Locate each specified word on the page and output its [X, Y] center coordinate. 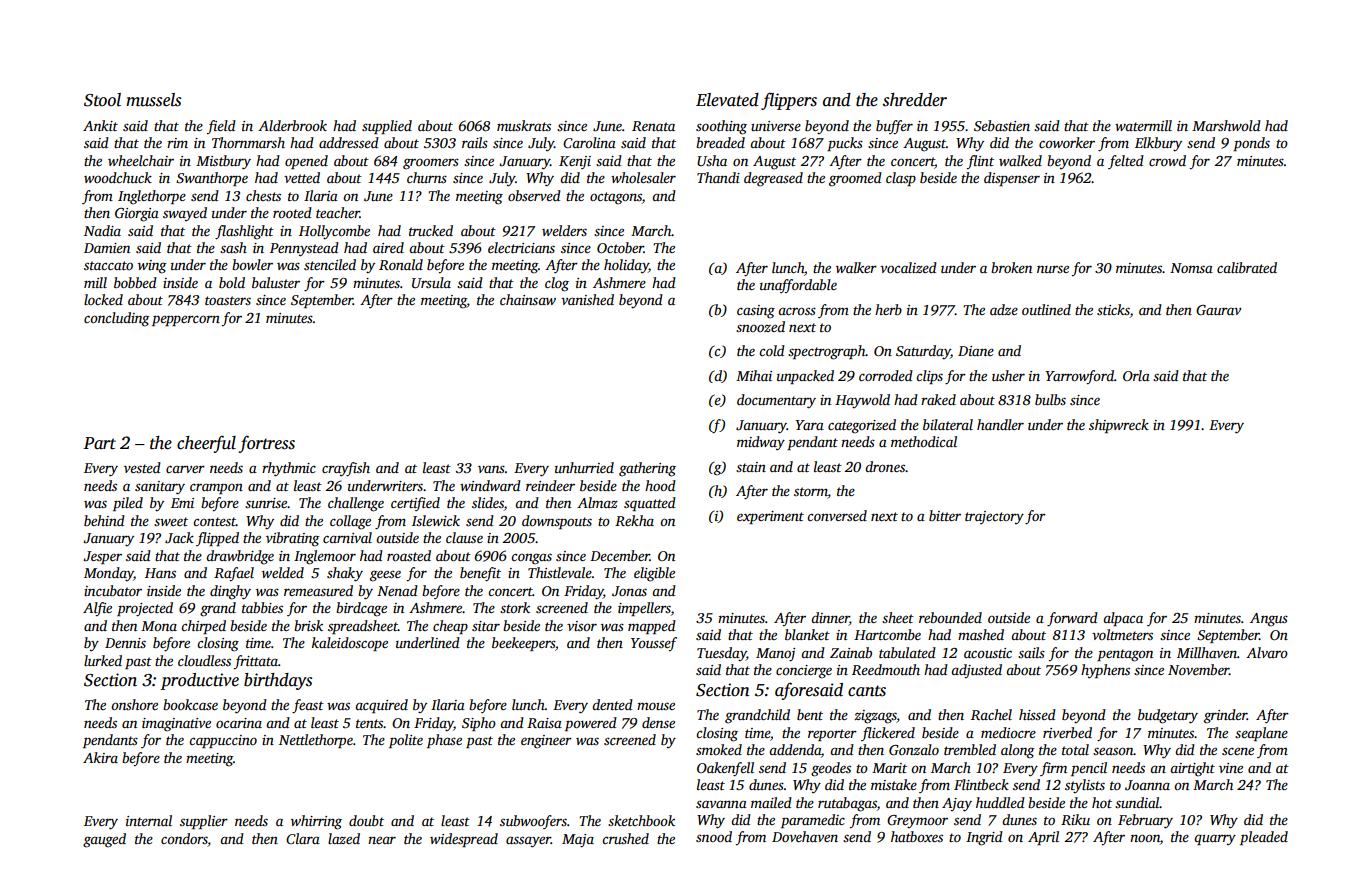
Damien [107, 248]
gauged [104, 840]
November [1198, 669]
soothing [721, 127]
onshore [134, 704]
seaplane [1261, 734]
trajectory [994, 517]
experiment [770, 517]
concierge [804, 672]
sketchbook [641, 820]
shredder [915, 100]
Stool [102, 100]
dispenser [1012, 179]
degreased [773, 179]
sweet [171, 521]
